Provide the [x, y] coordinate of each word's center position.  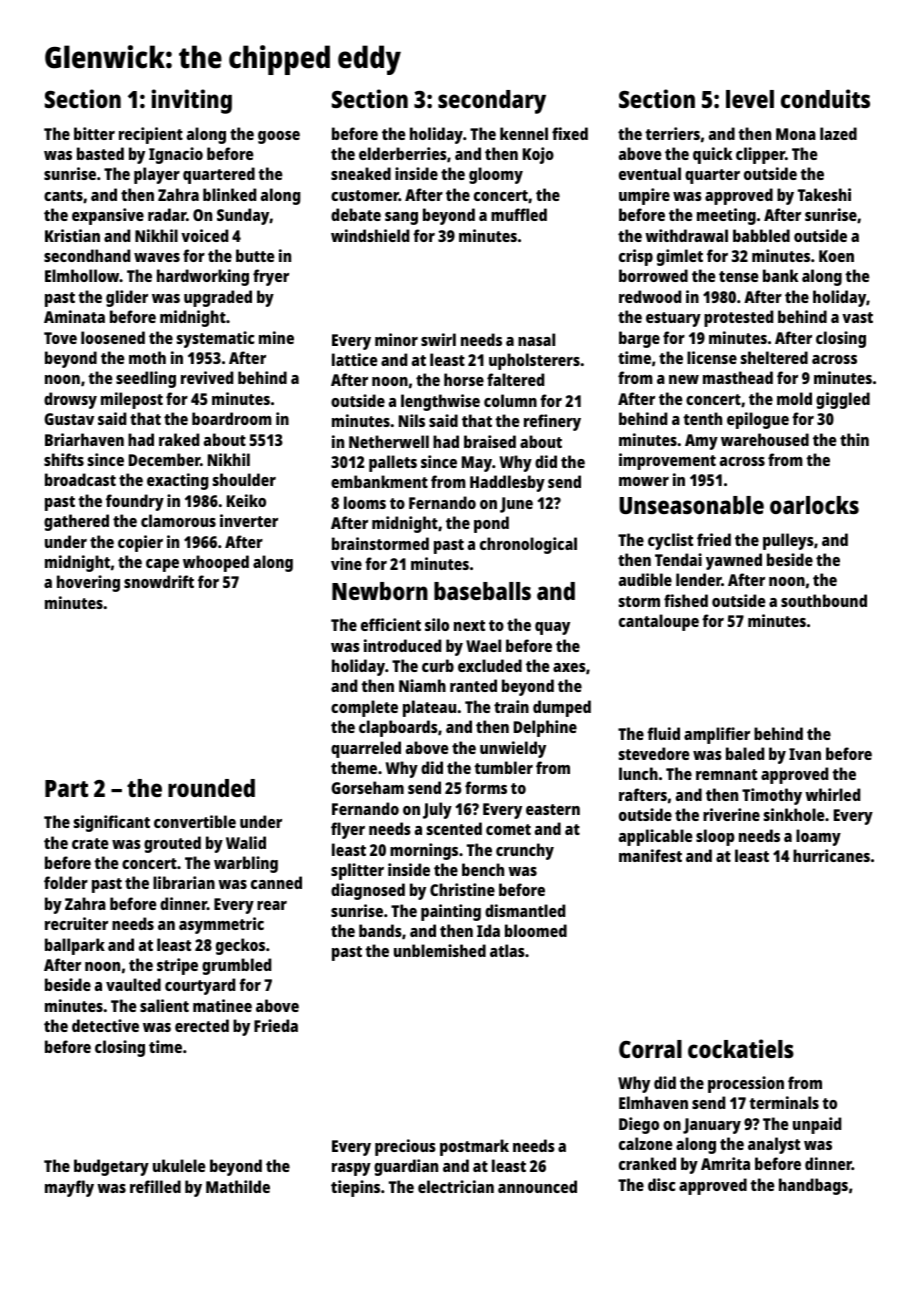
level [750, 99]
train [511, 706]
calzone [646, 1143]
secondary [492, 102]
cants [63, 195]
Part [66, 788]
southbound [824, 600]
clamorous [178, 520]
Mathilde [238, 1186]
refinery [552, 422]
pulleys [788, 541]
